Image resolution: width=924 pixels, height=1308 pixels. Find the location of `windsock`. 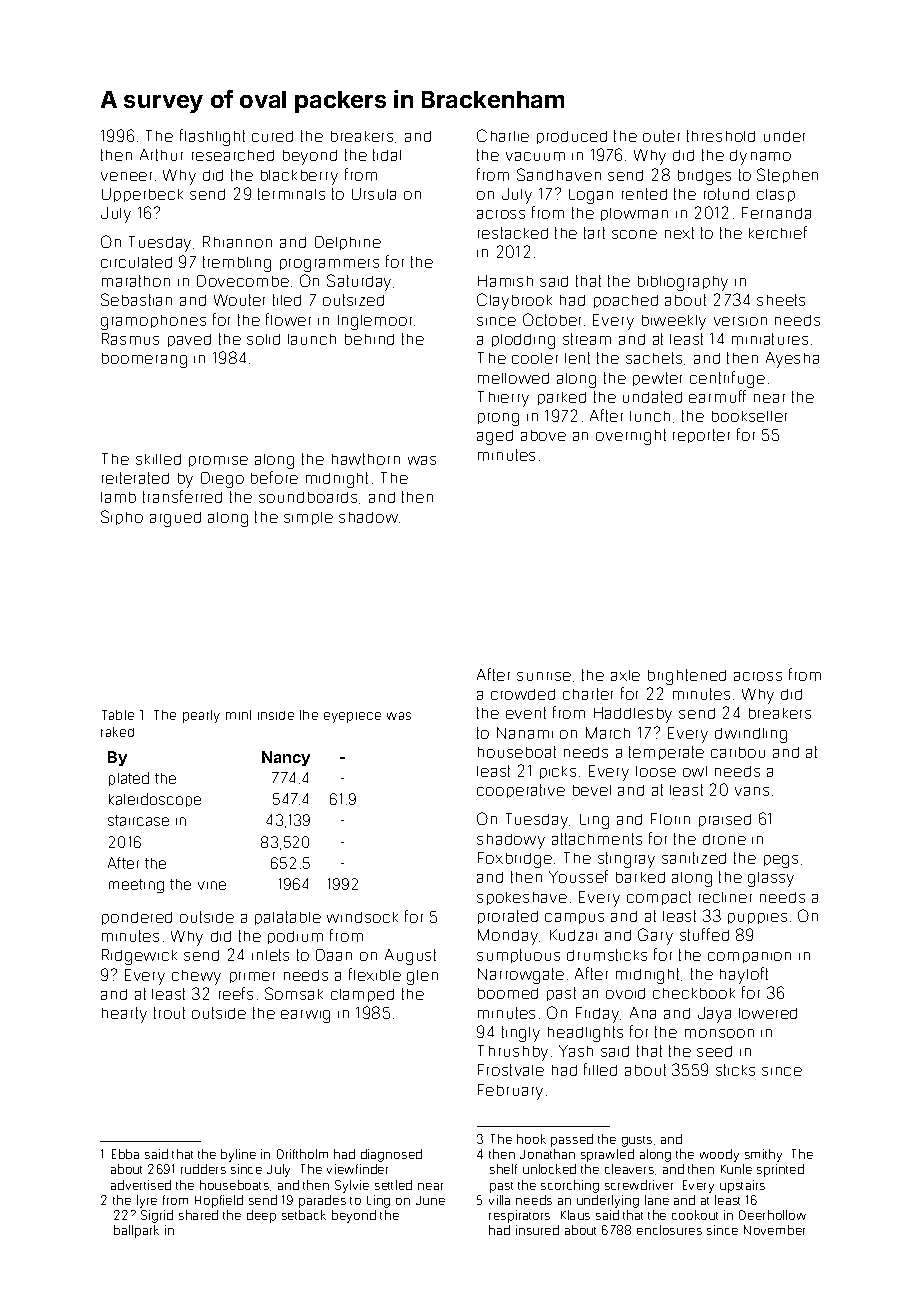

windsock is located at coordinates (362, 917).
